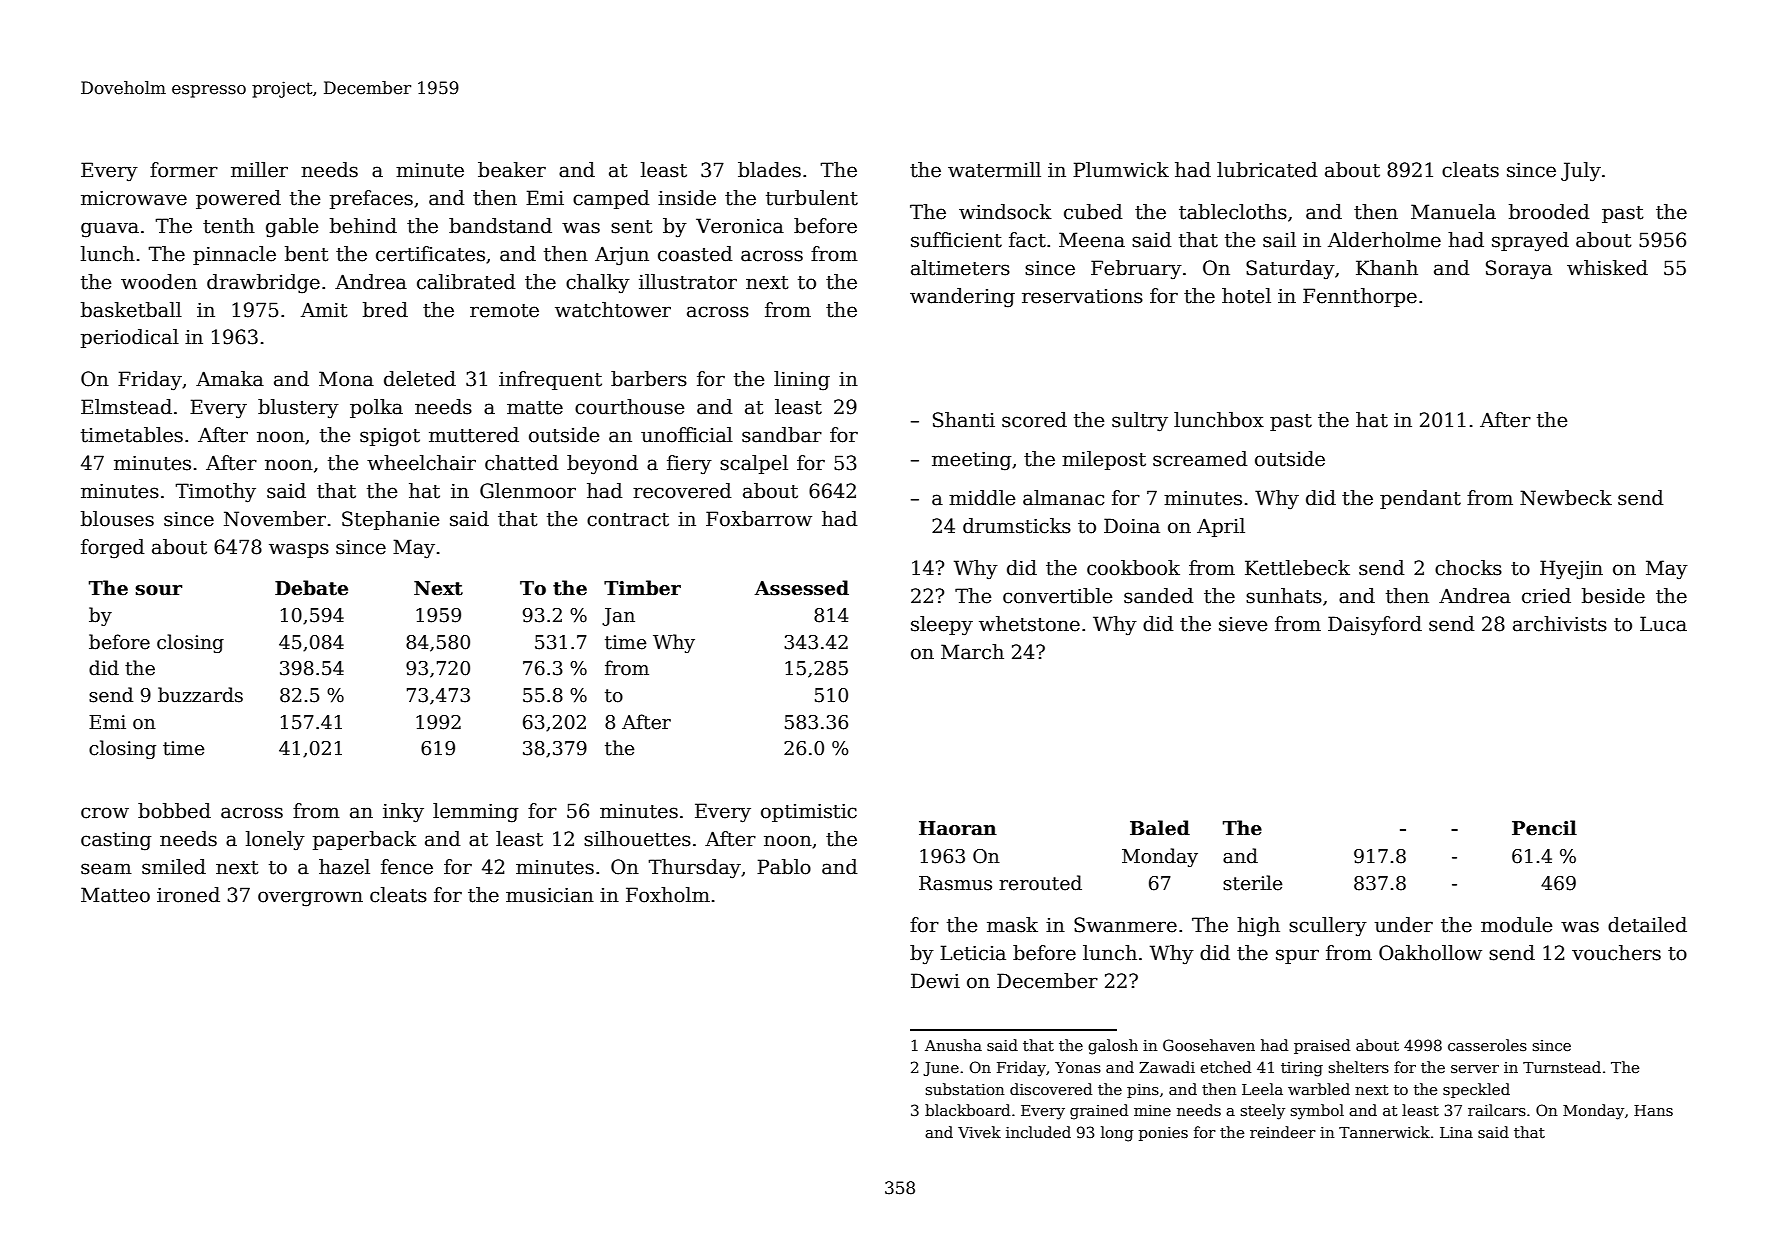 The image size is (1768, 1250). I want to click on bred, so click(385, 310).
